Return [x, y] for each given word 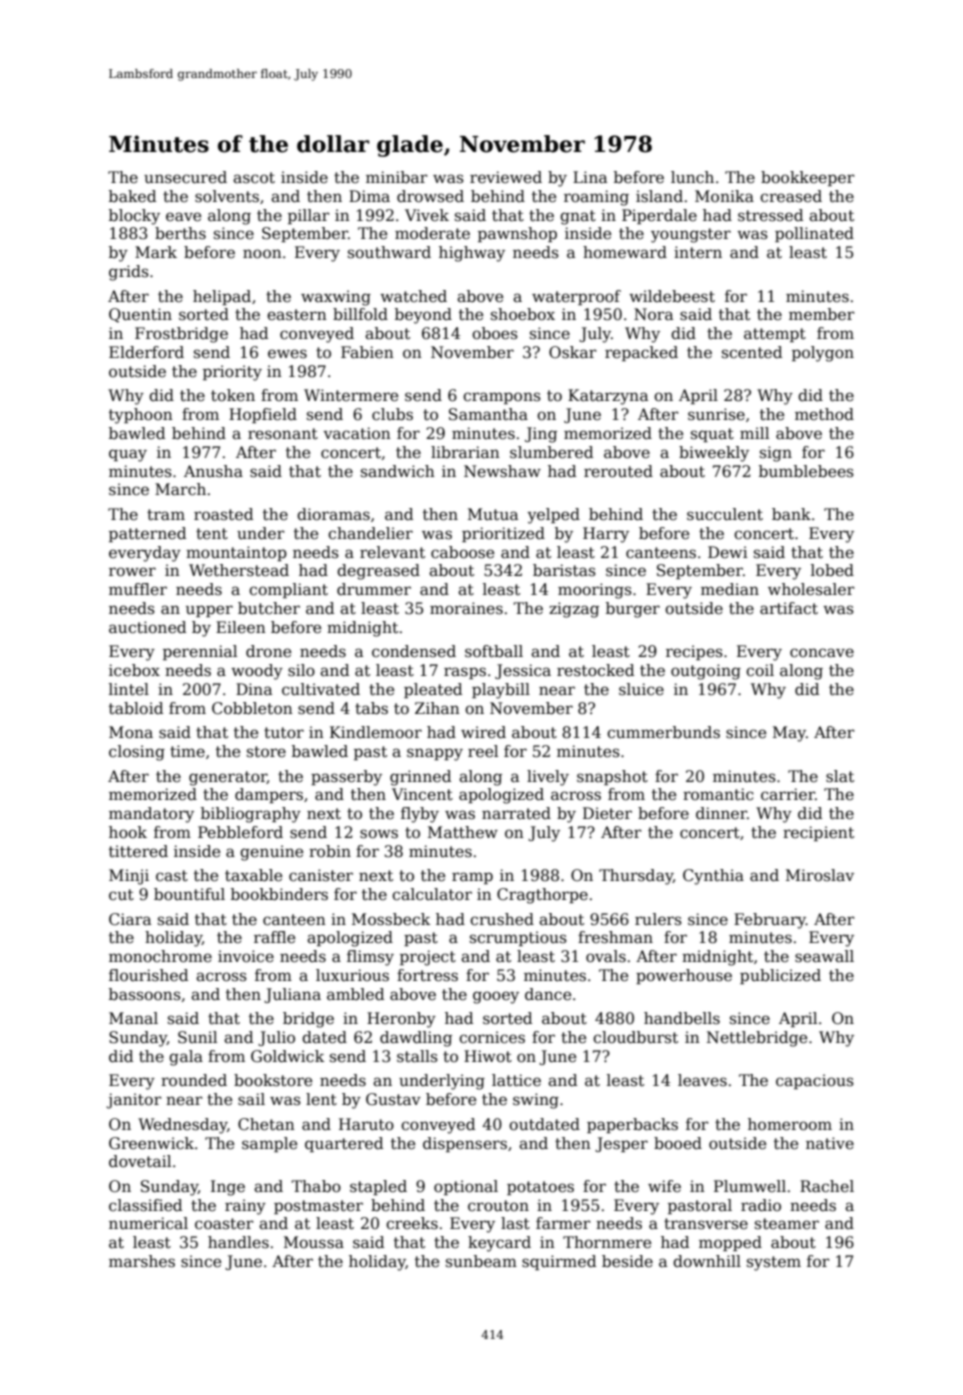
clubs [392, 414]
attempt [775, 335]
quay [128, 455]
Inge [228, 1188]
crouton [498, 1205]
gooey [496, 997]
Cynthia [713, 877]
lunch [692, 177]
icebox [134, 670]
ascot [254, 178]
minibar [397, 177]
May [789, 734]
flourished [148, 975]
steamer [787, 1224]
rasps [465, 673]
